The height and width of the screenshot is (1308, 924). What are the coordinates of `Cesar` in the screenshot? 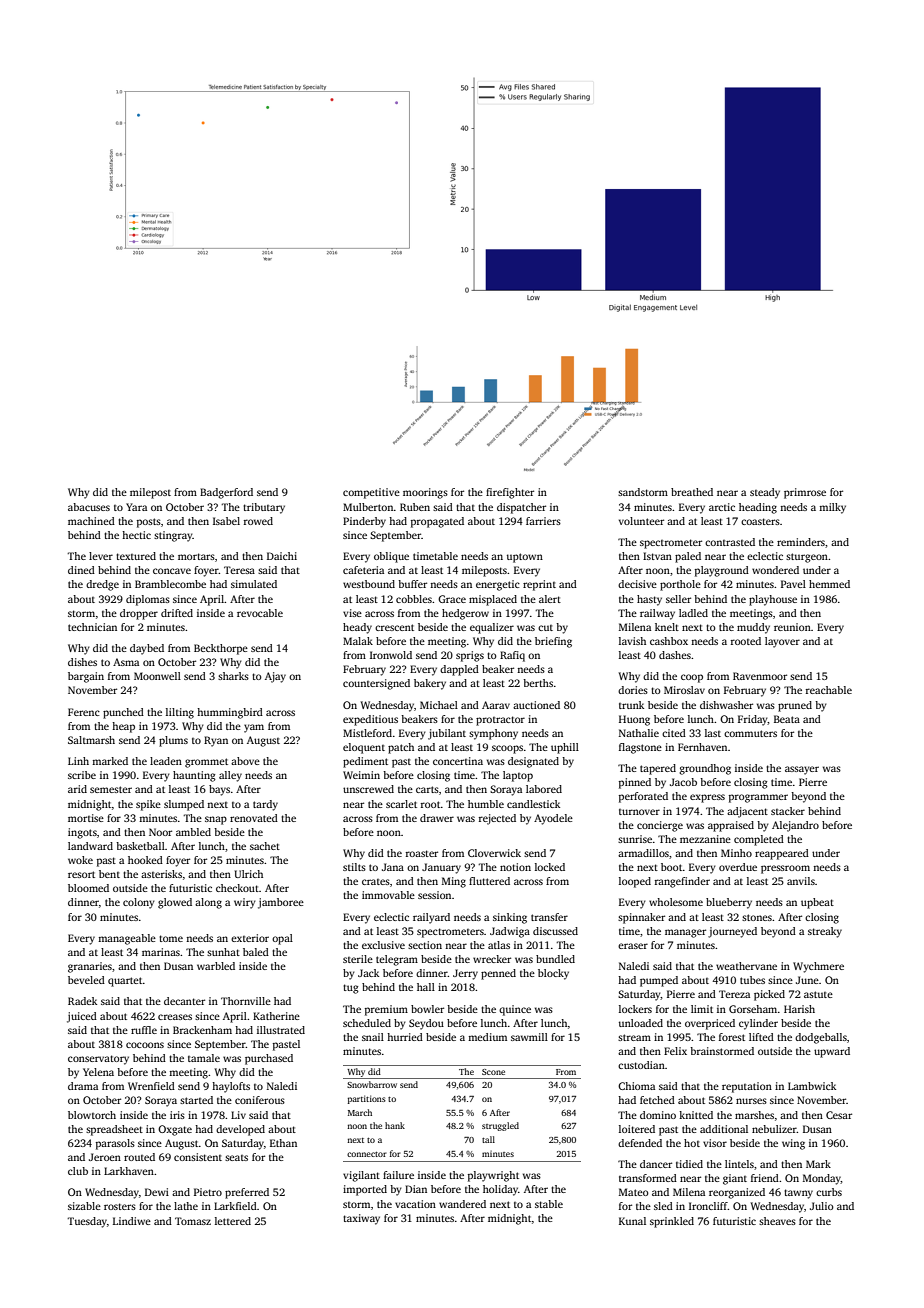 It's located at (839, 1115).
